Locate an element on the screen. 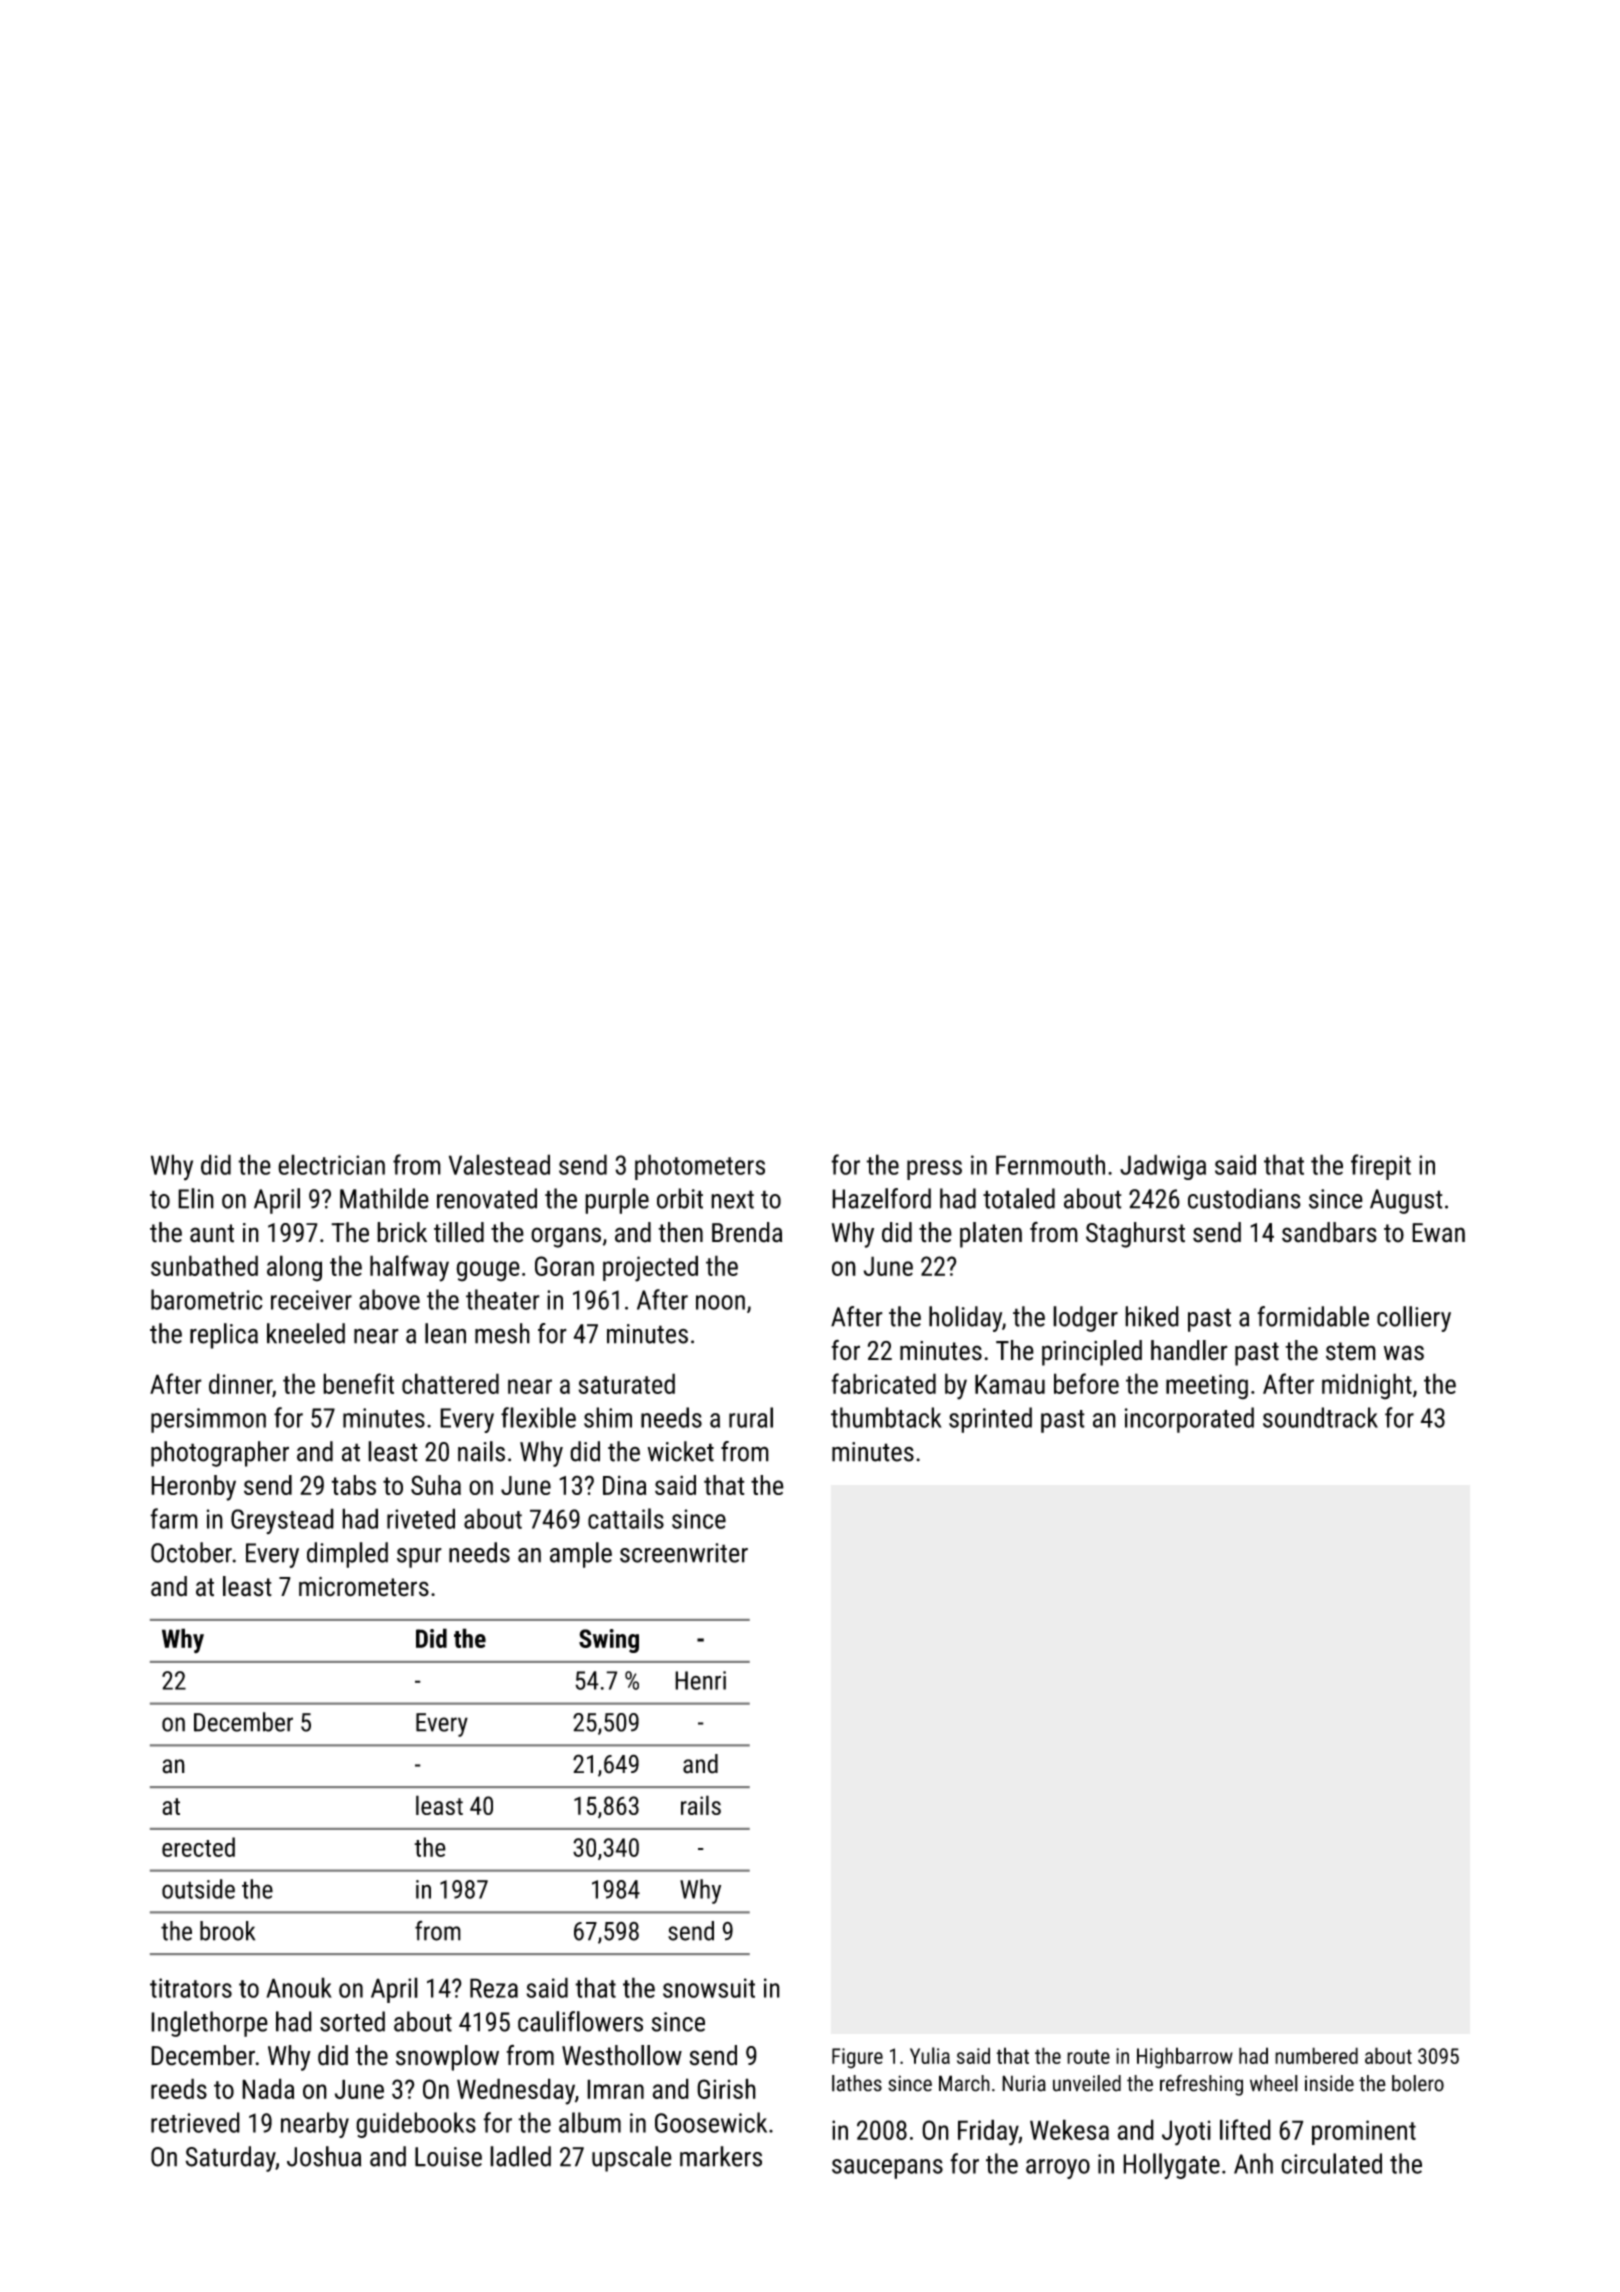  Fernmouth is located at coordinates (1050, 1164).
